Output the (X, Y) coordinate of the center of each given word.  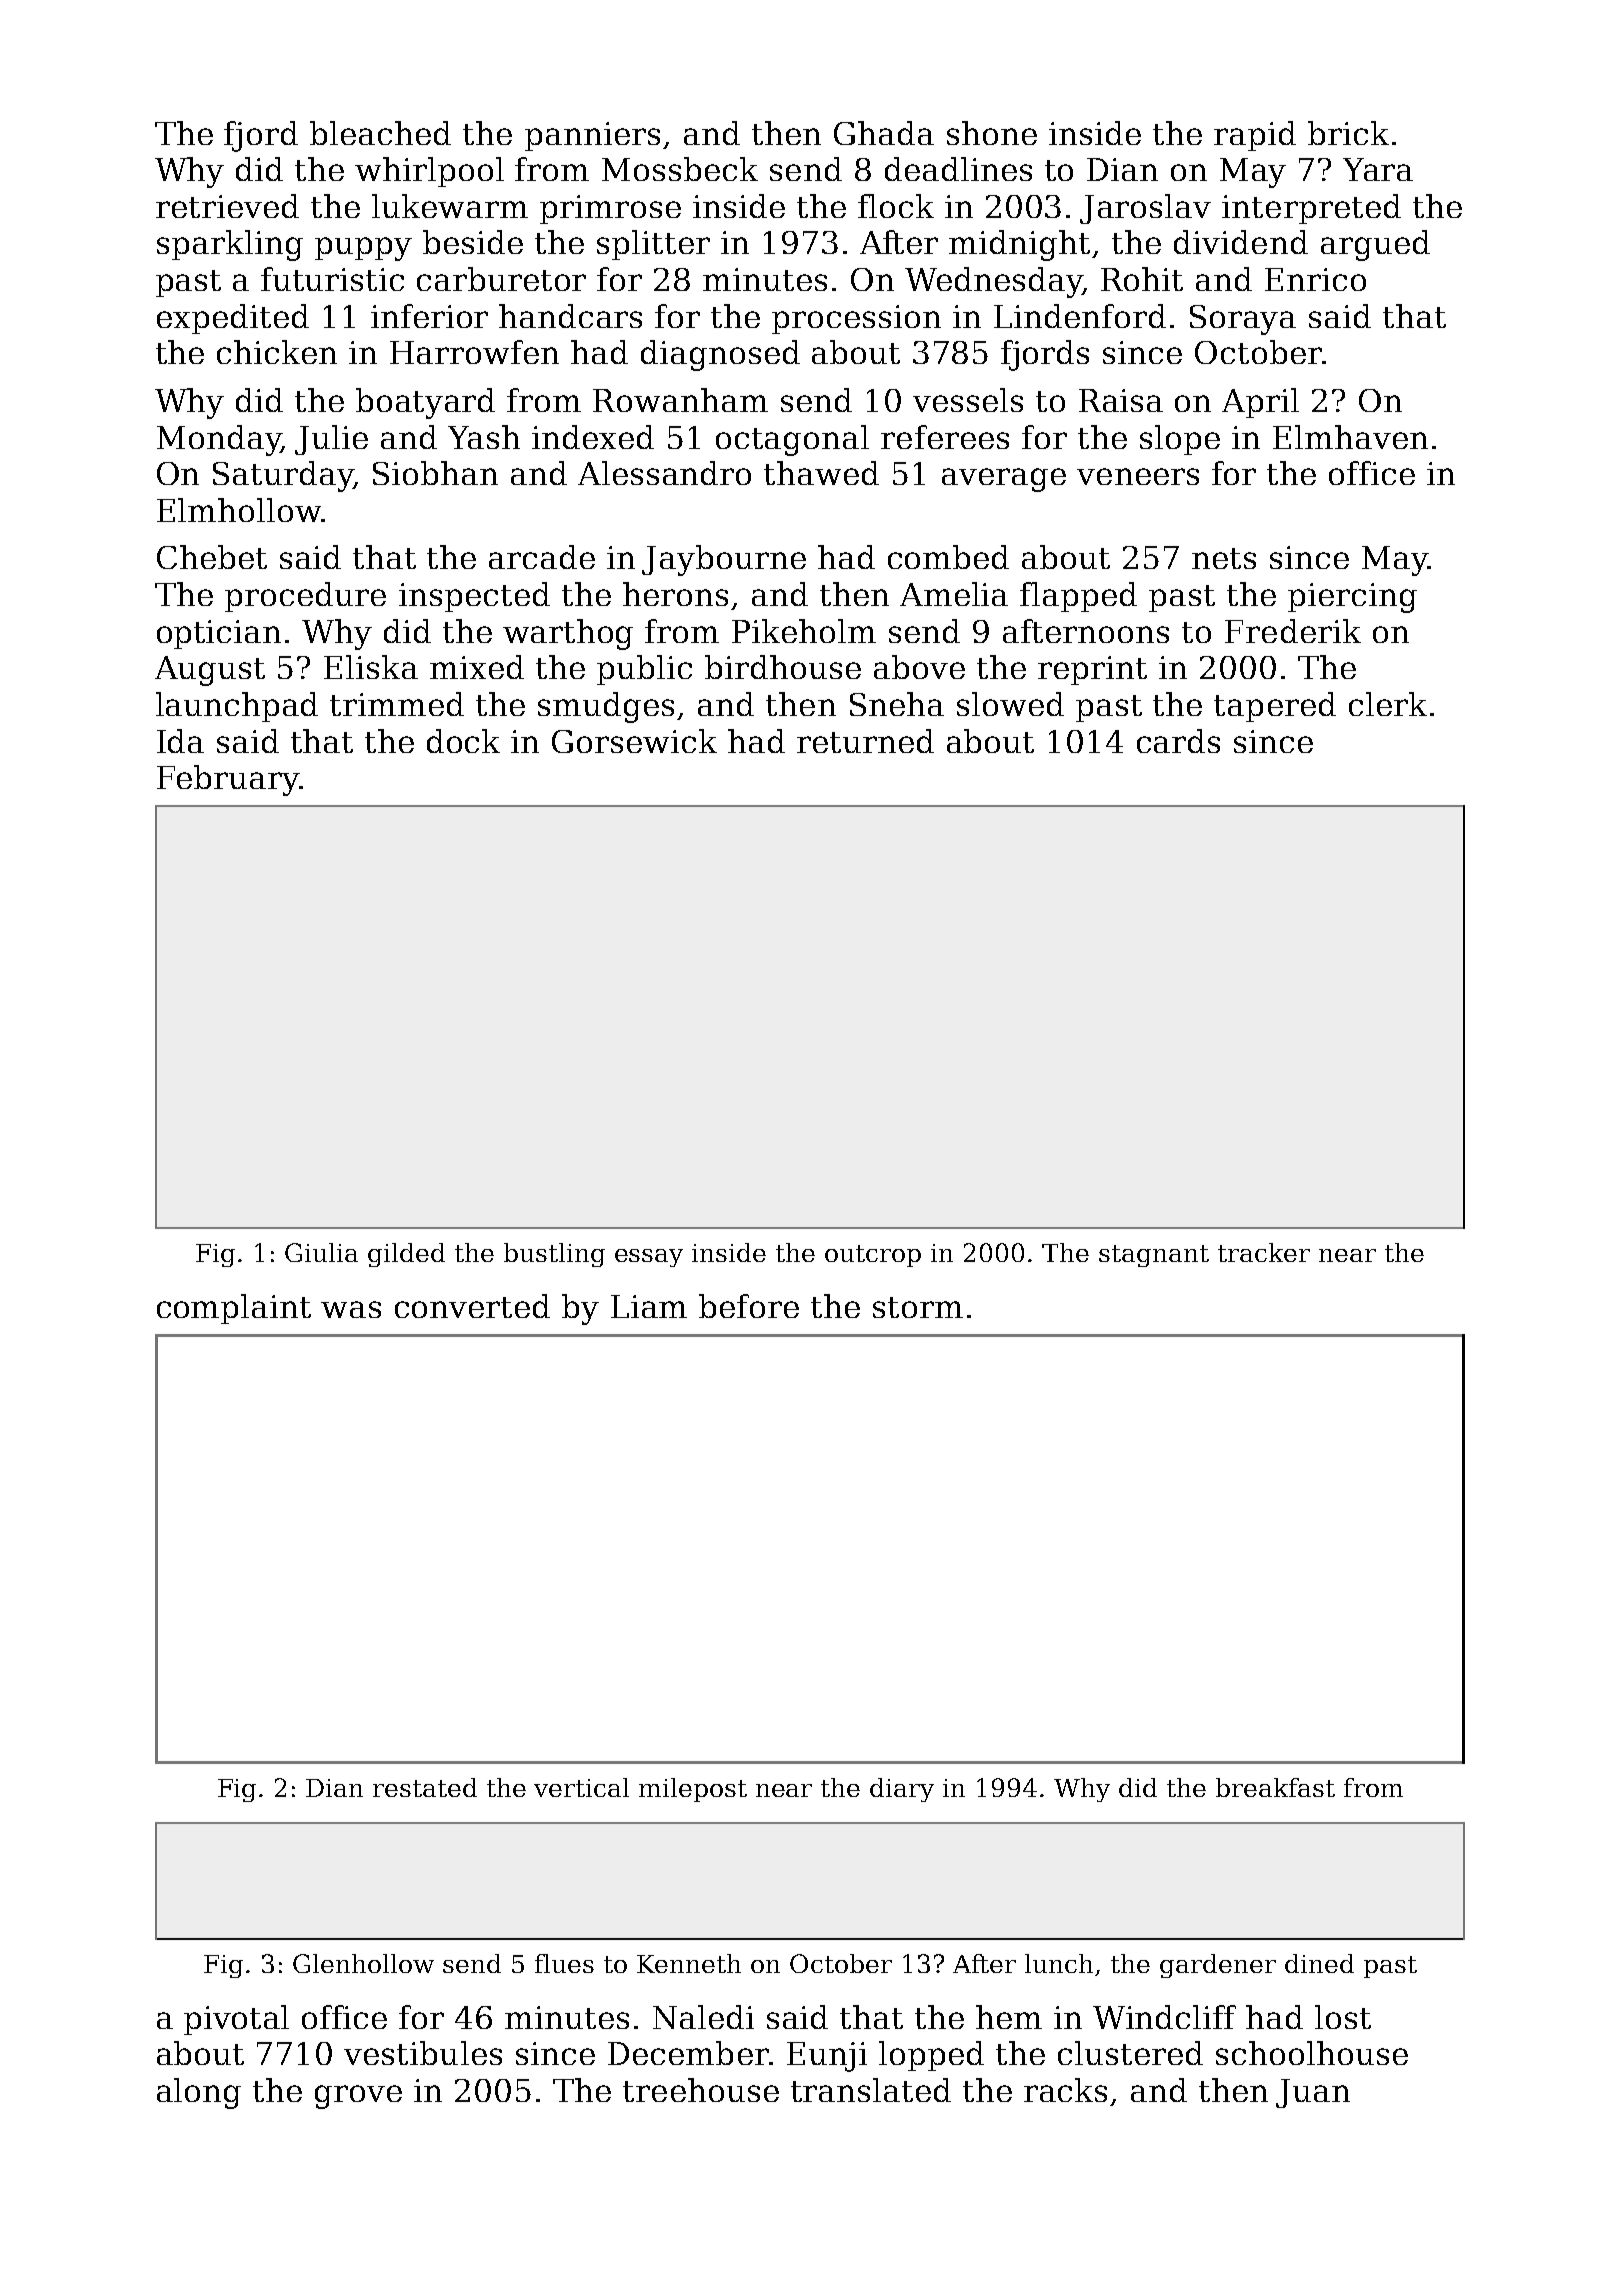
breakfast (1275, 1787)
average (1004, 480)
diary (902, 1790)
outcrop (873, 1256)
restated (425, 1787)
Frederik (1293, 631)
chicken (277, 352)
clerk (1388, 704)
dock (463, 741)
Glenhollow (363, 1963)
